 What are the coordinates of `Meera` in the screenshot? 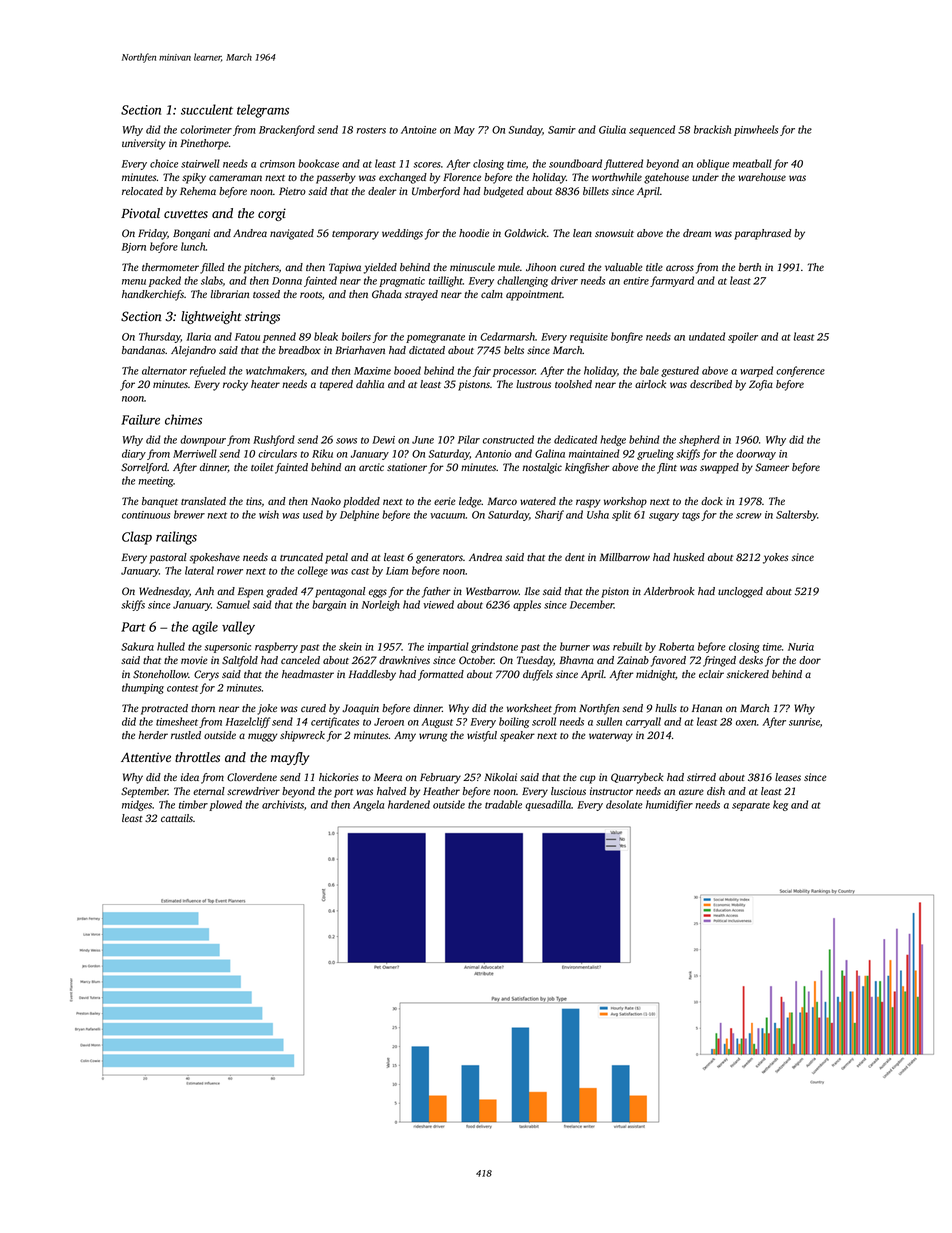 It's located at (388, 777).
